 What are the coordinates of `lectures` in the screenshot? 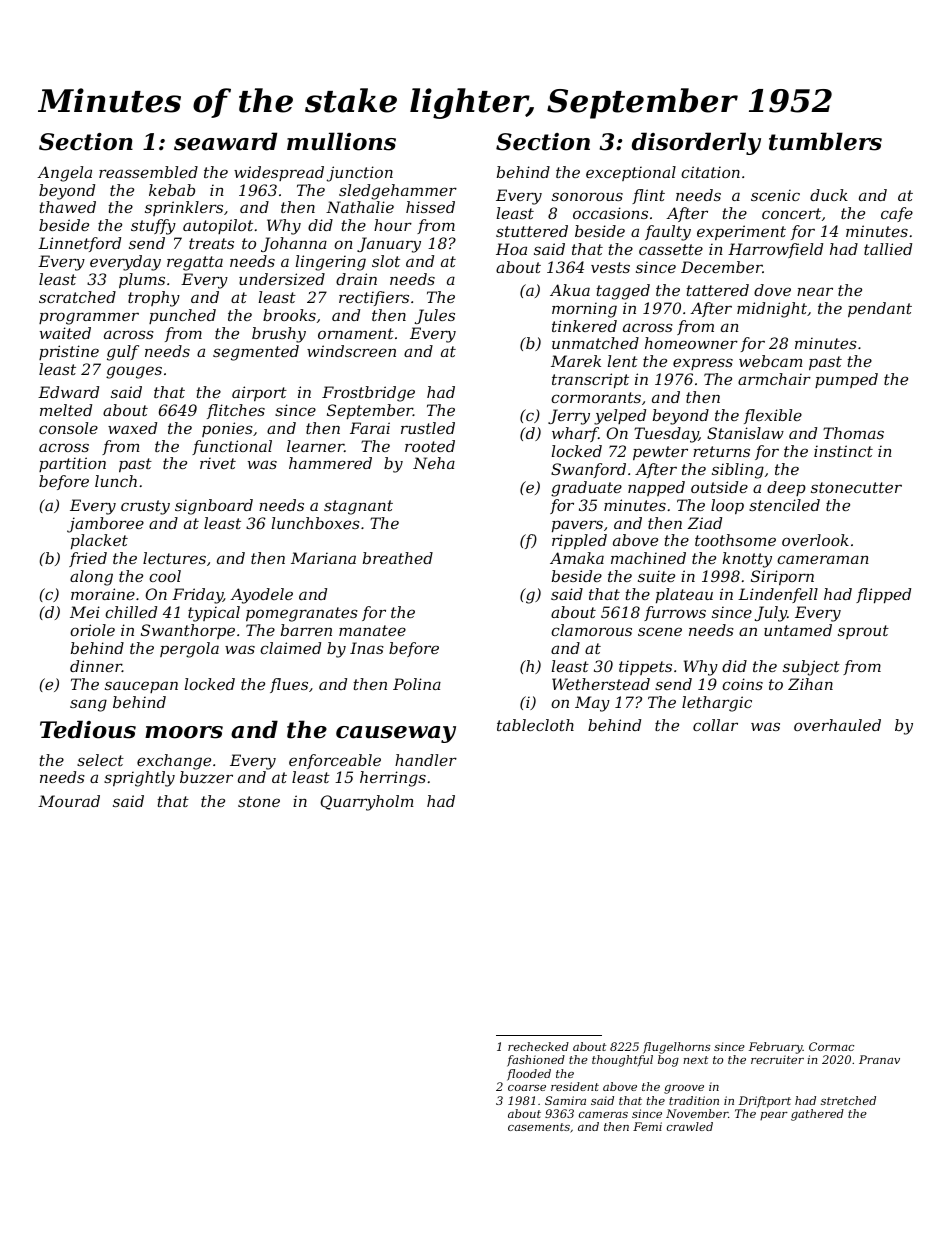 It's located at (174, 558).
